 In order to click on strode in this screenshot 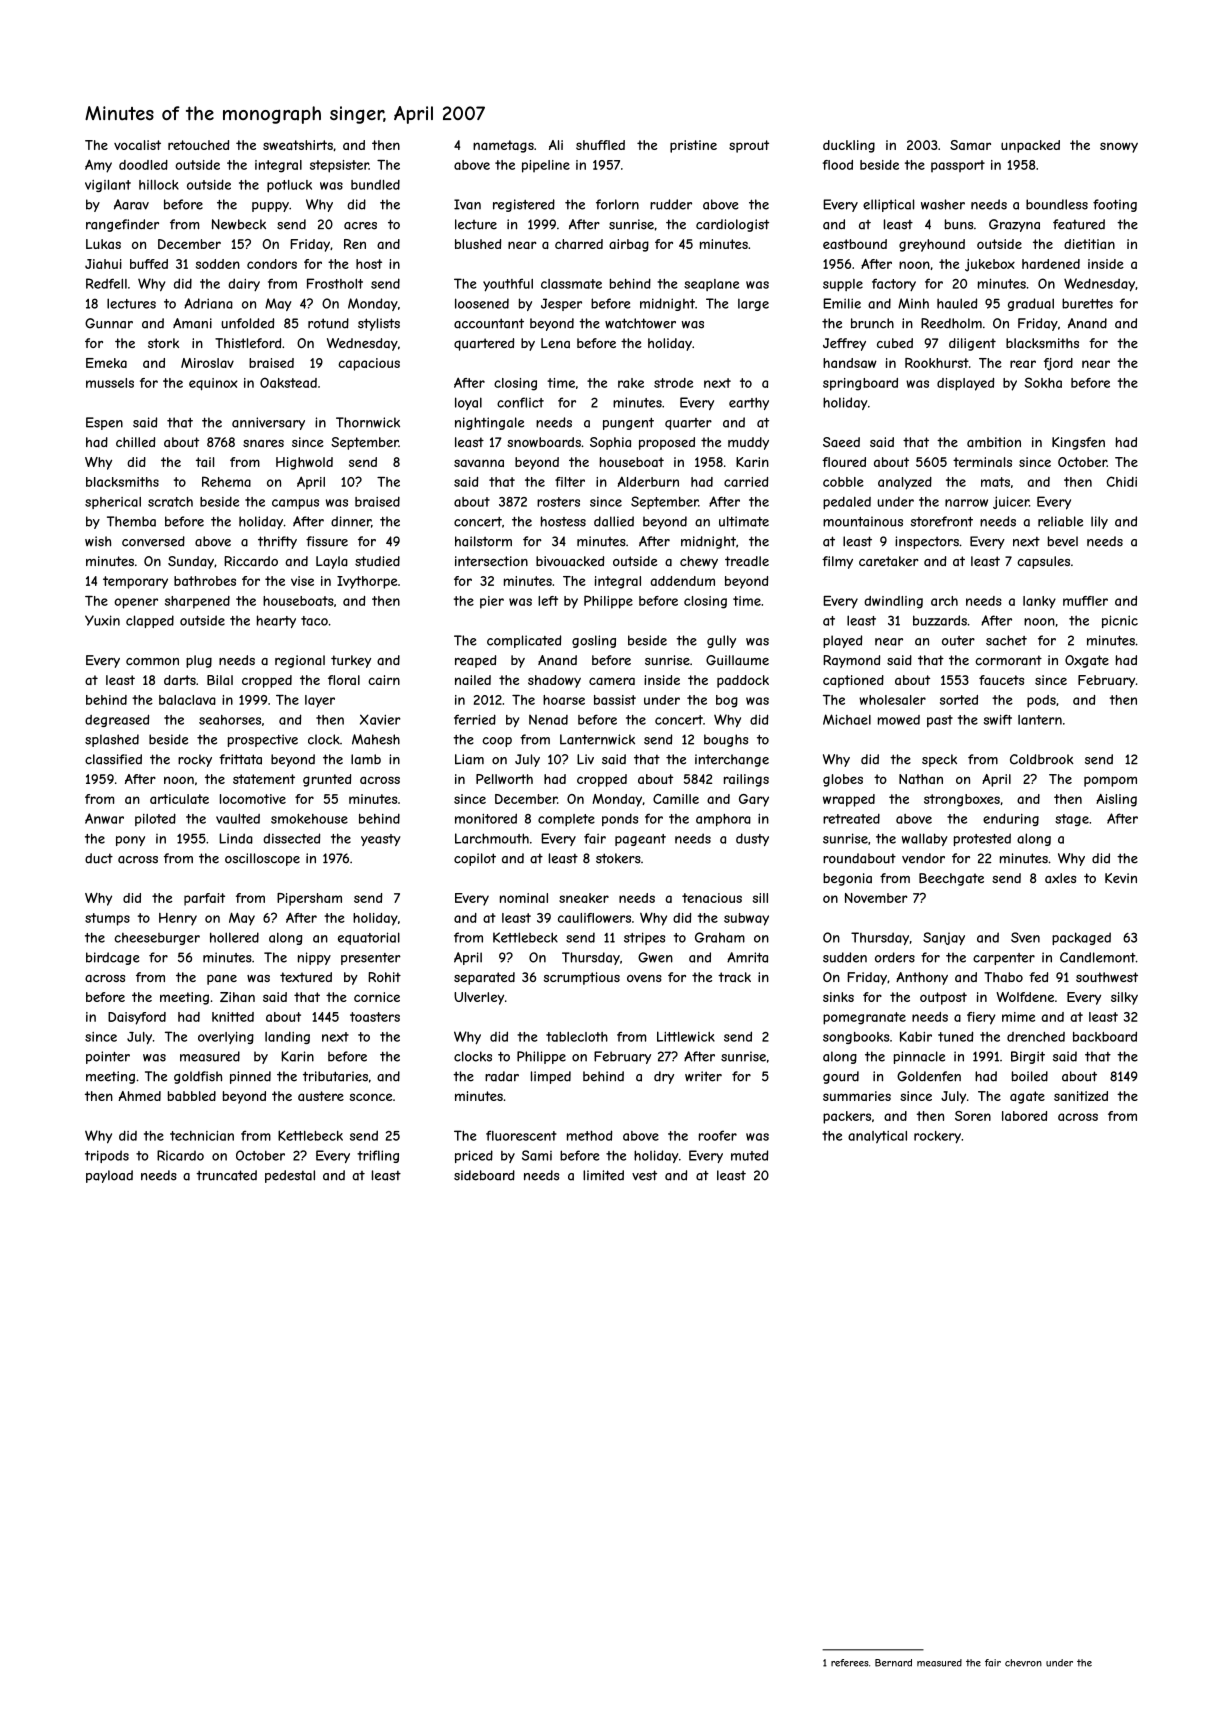, I will do `click(673, 383)`.
